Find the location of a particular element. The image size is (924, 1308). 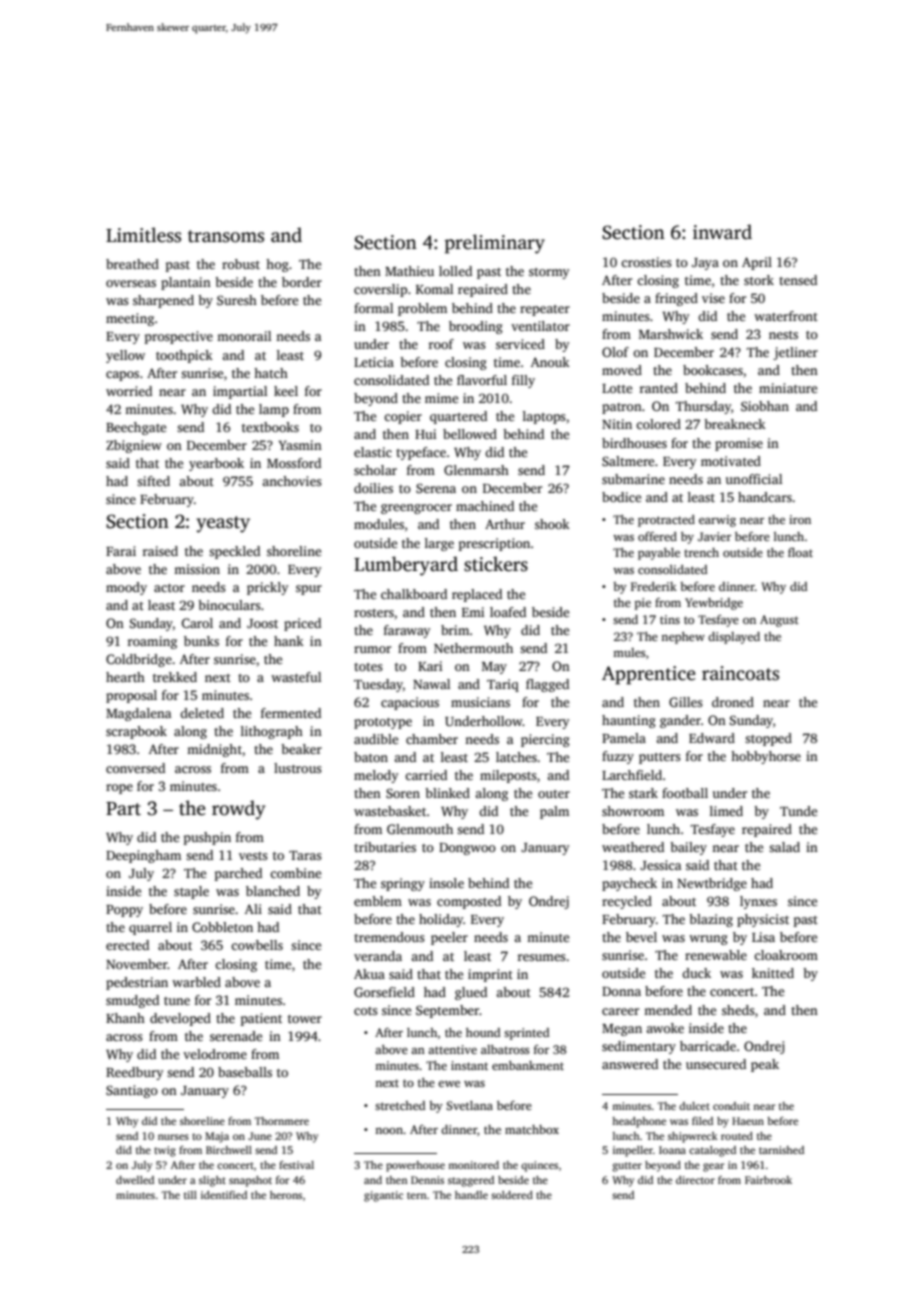

anchovies is located at coordinates (292, 481).
